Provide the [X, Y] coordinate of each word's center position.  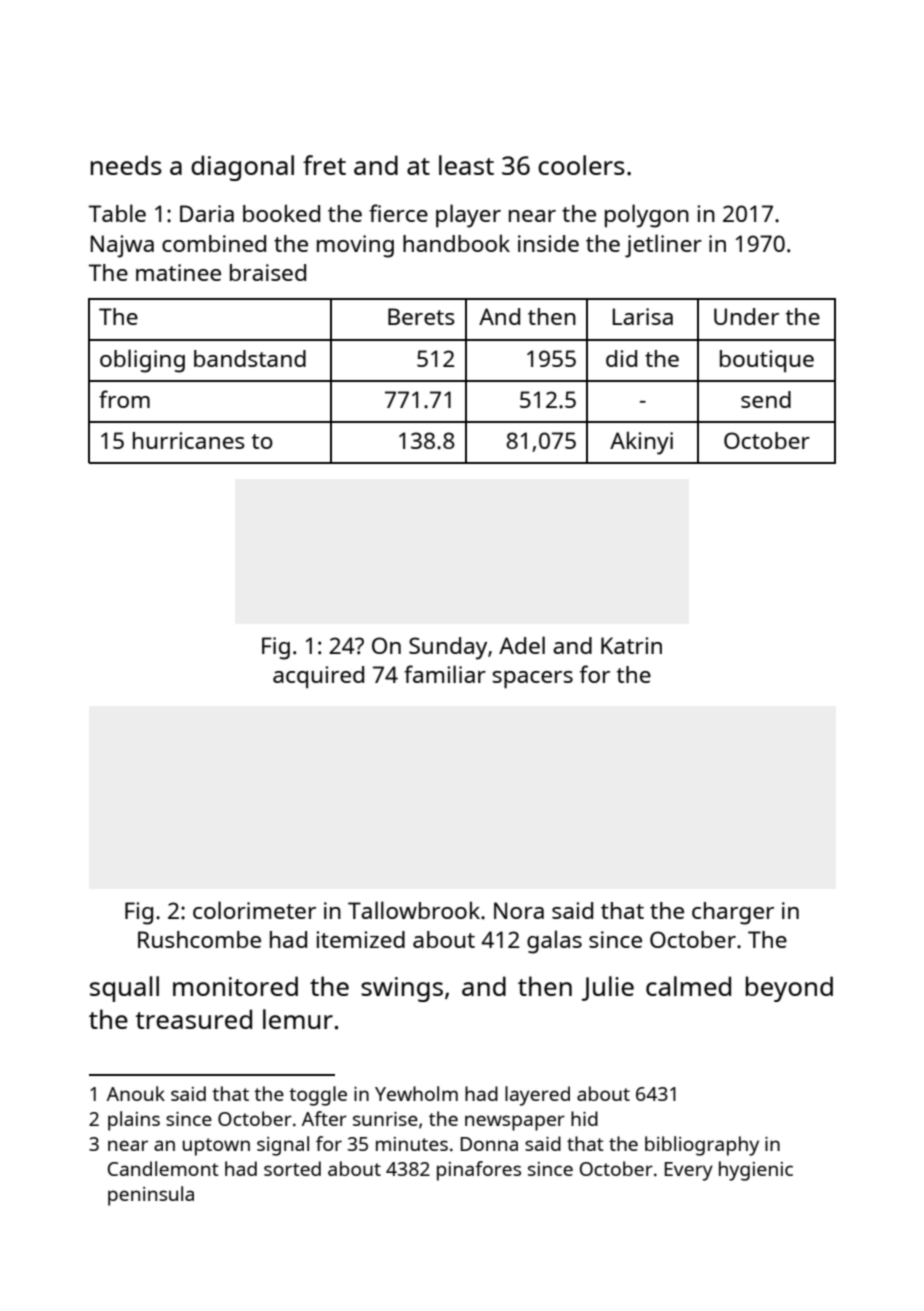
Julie [608, 988]
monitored [235, 986]
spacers [533, 680]
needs [126, 165]
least [466, 165]
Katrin [631, 645]
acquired [318, 677]
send [766, 399]
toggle [318, 1096]
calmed [688, 986]
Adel [522, 645]
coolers [581, 165]
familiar [445, 674]
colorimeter [254, 910]
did [621, 358]
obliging [142, 361]
